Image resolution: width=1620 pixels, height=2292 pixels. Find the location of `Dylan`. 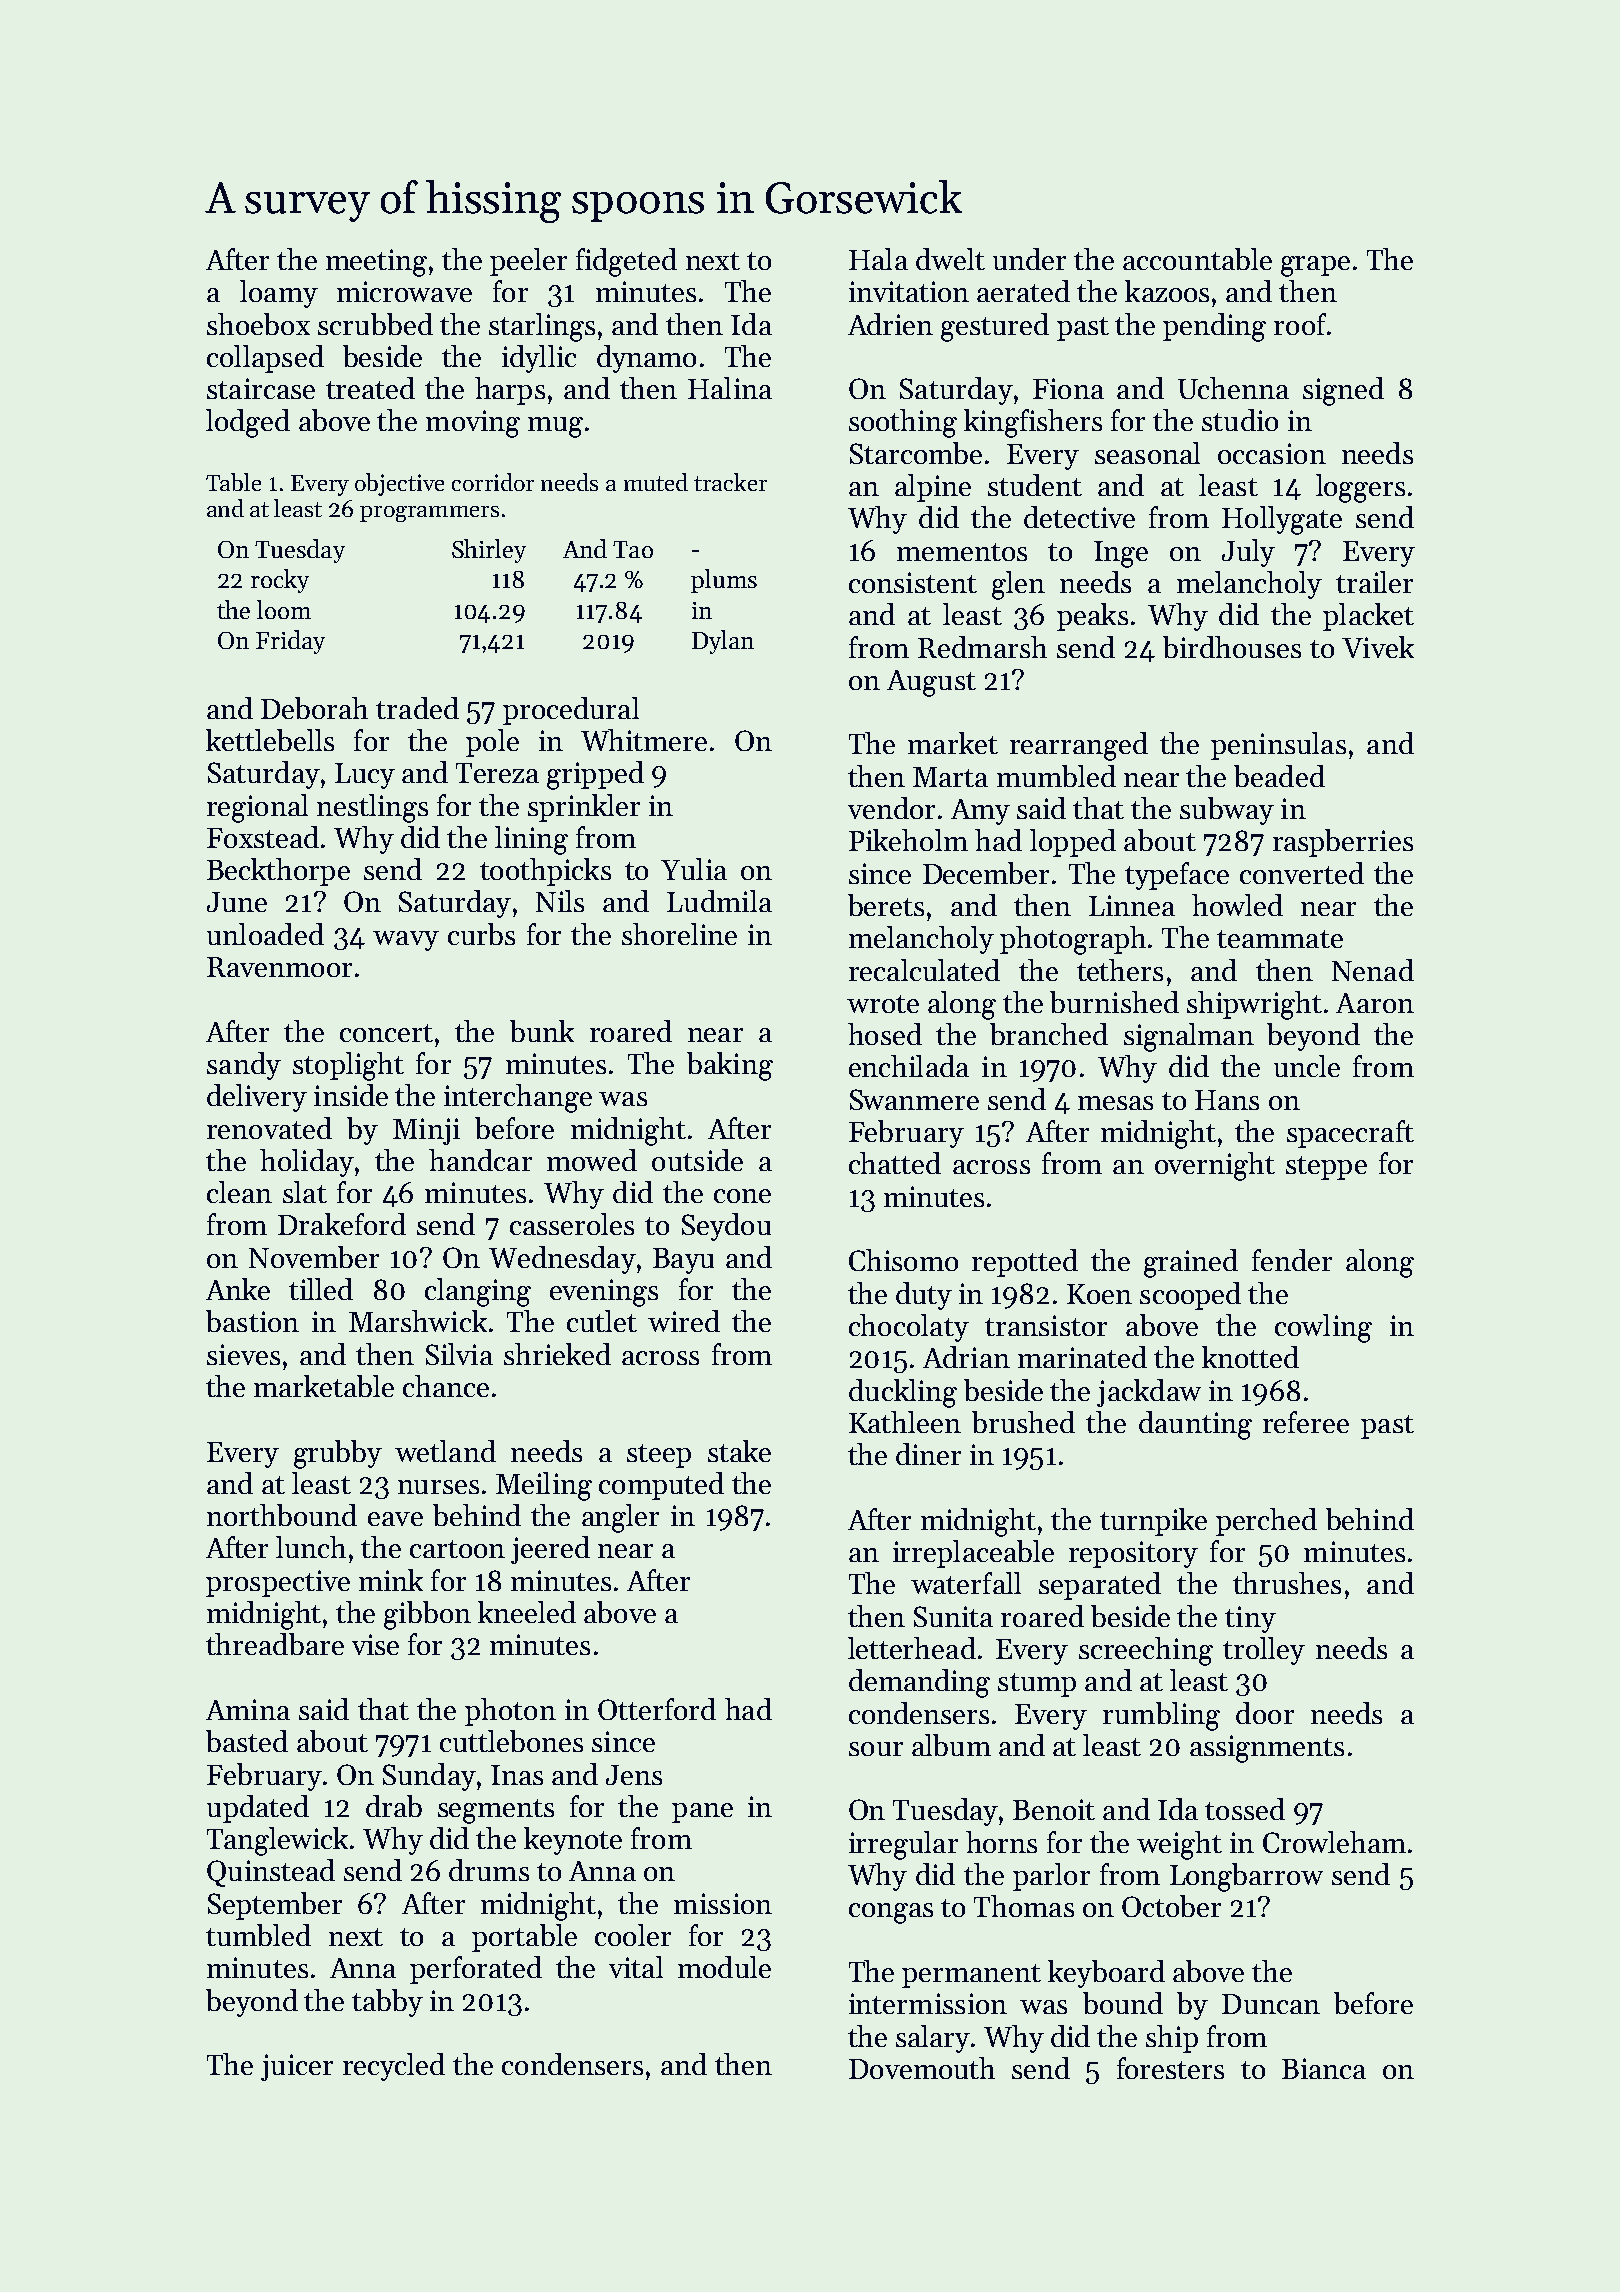

Dylan is located at coordinates (723, 642).
